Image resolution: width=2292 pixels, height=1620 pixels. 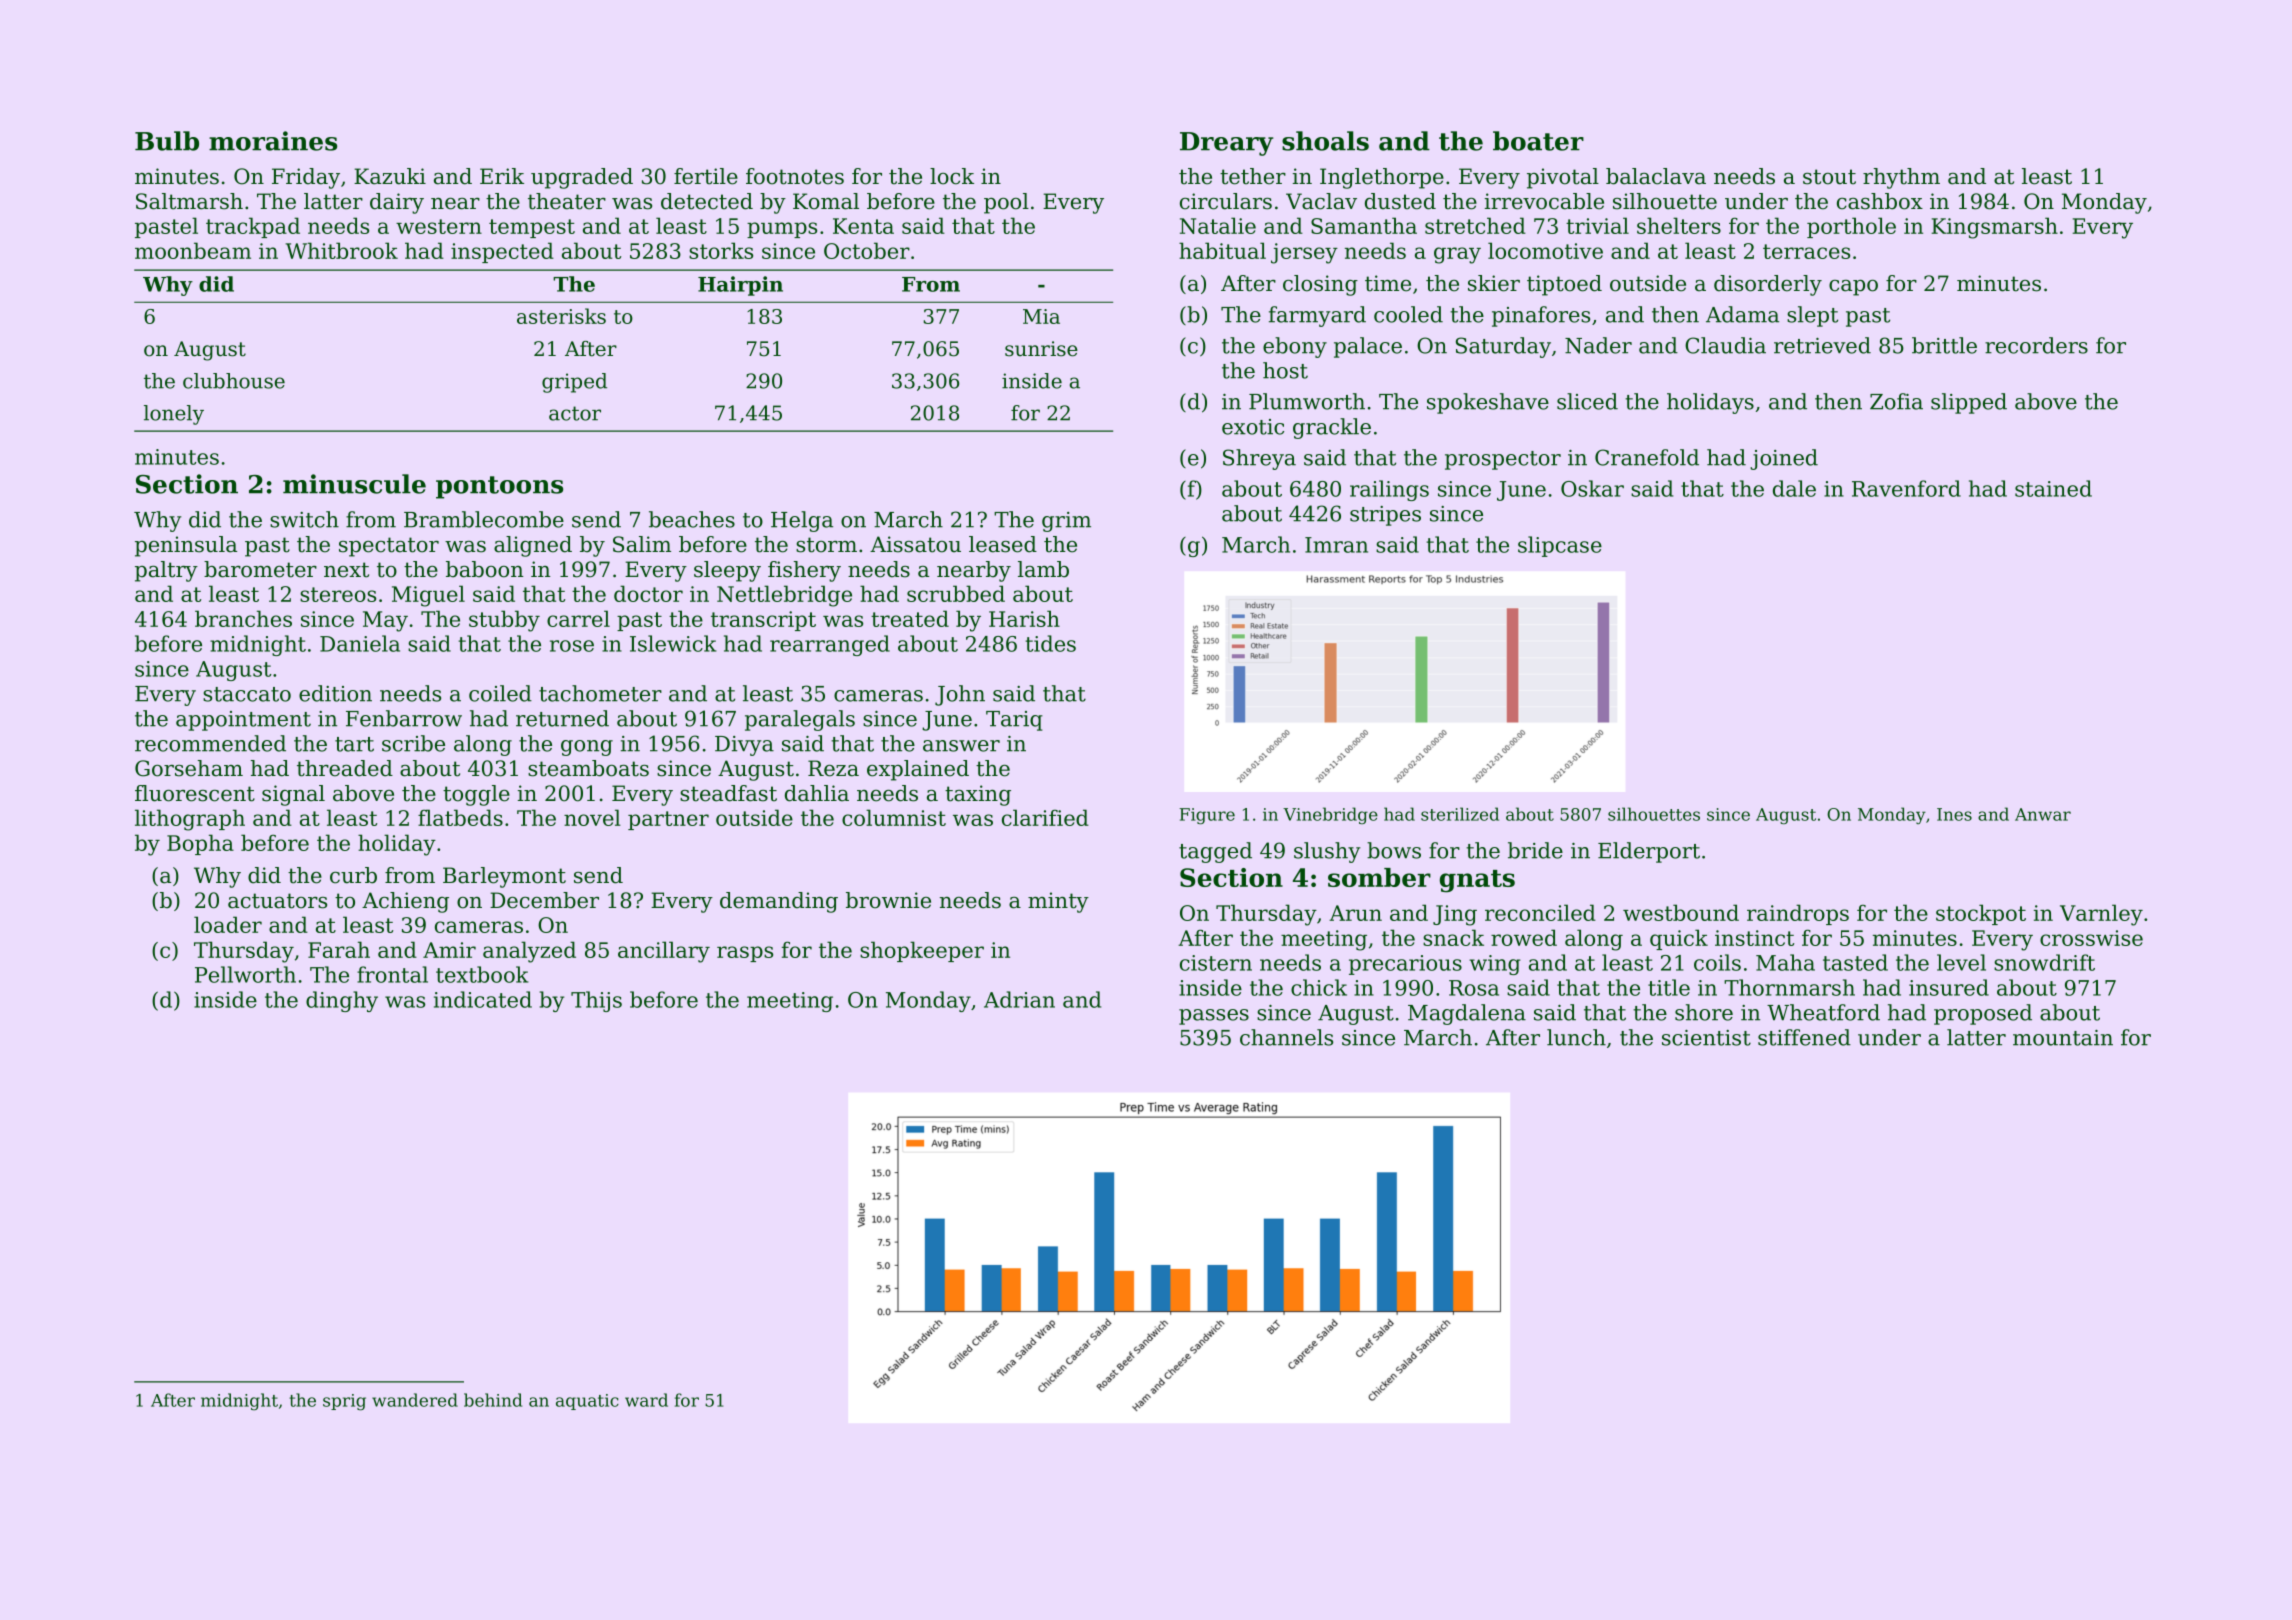 I want to click on lonely, so click(x=174, y=415).
